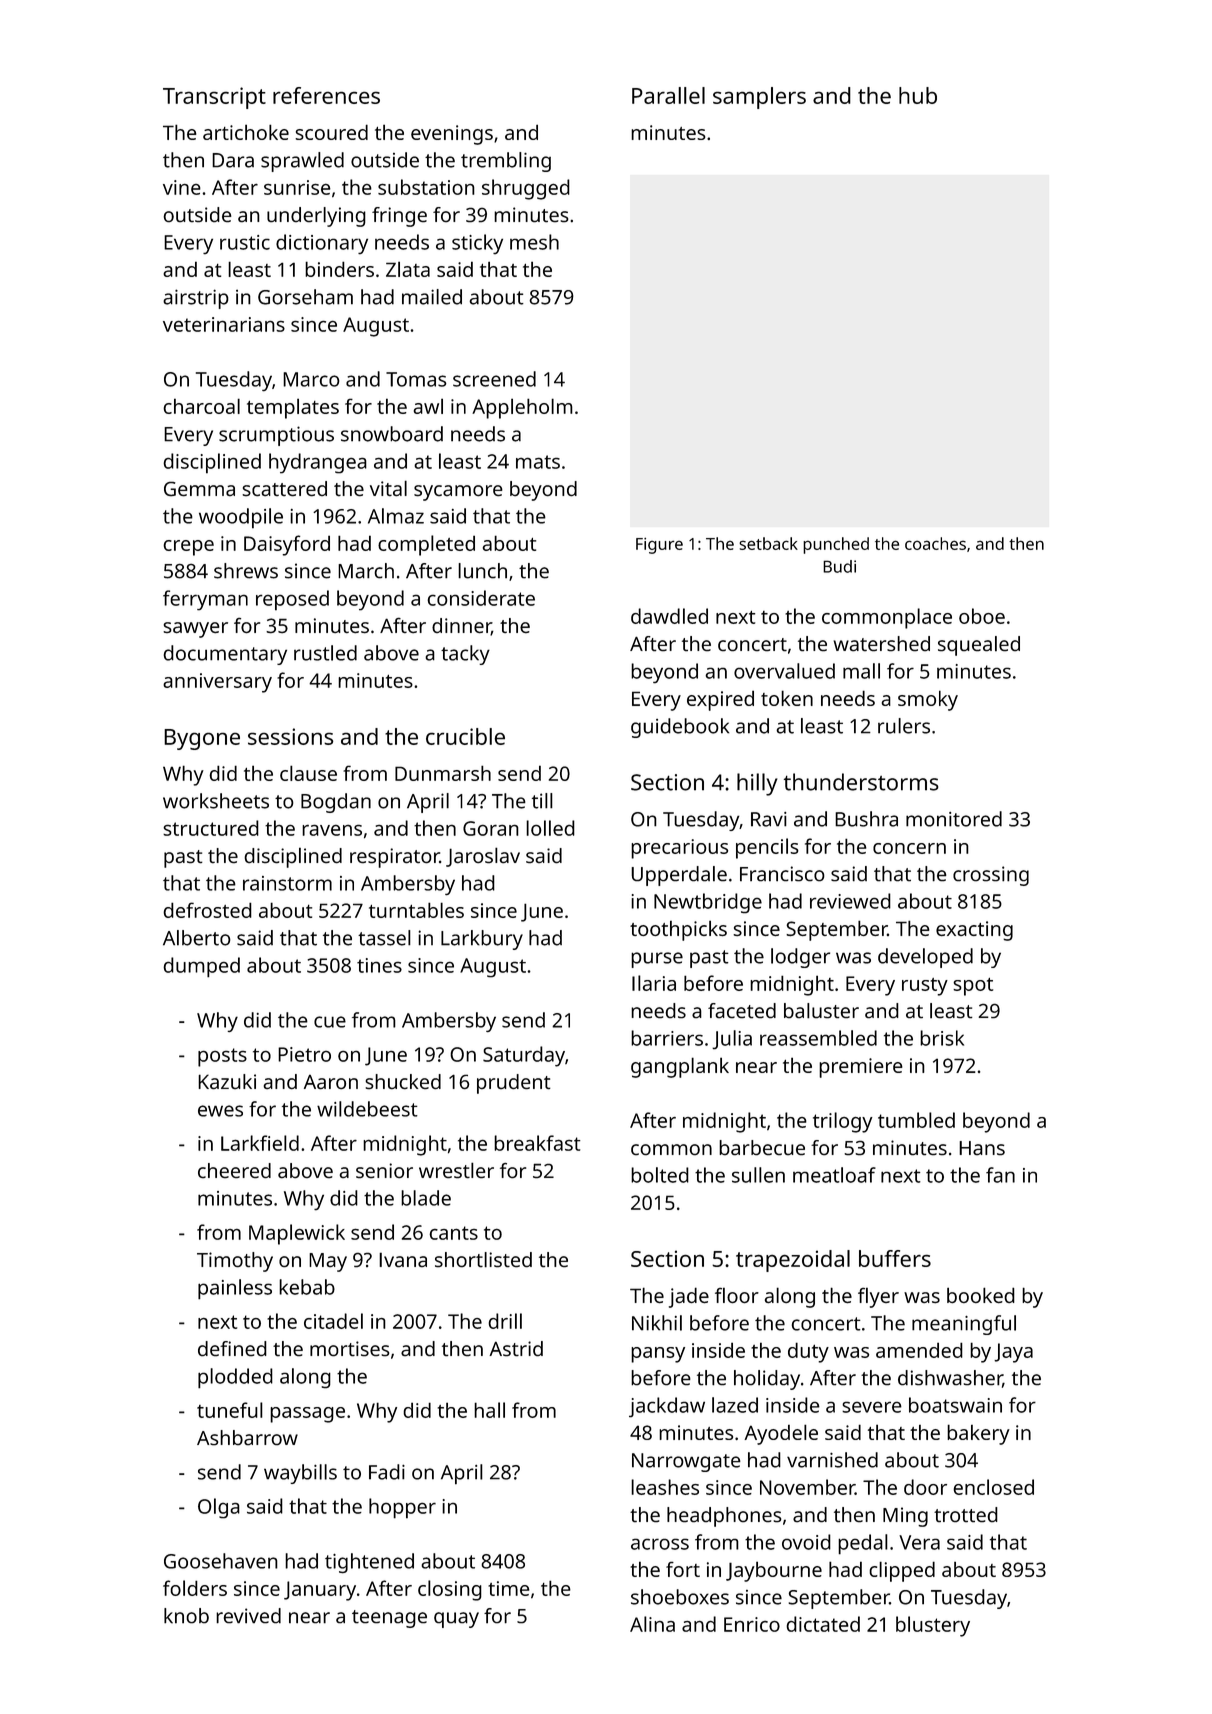  What do you see at coordinates (918, 95) in the page?
I see `hub` at bounding box center [918, 95].
